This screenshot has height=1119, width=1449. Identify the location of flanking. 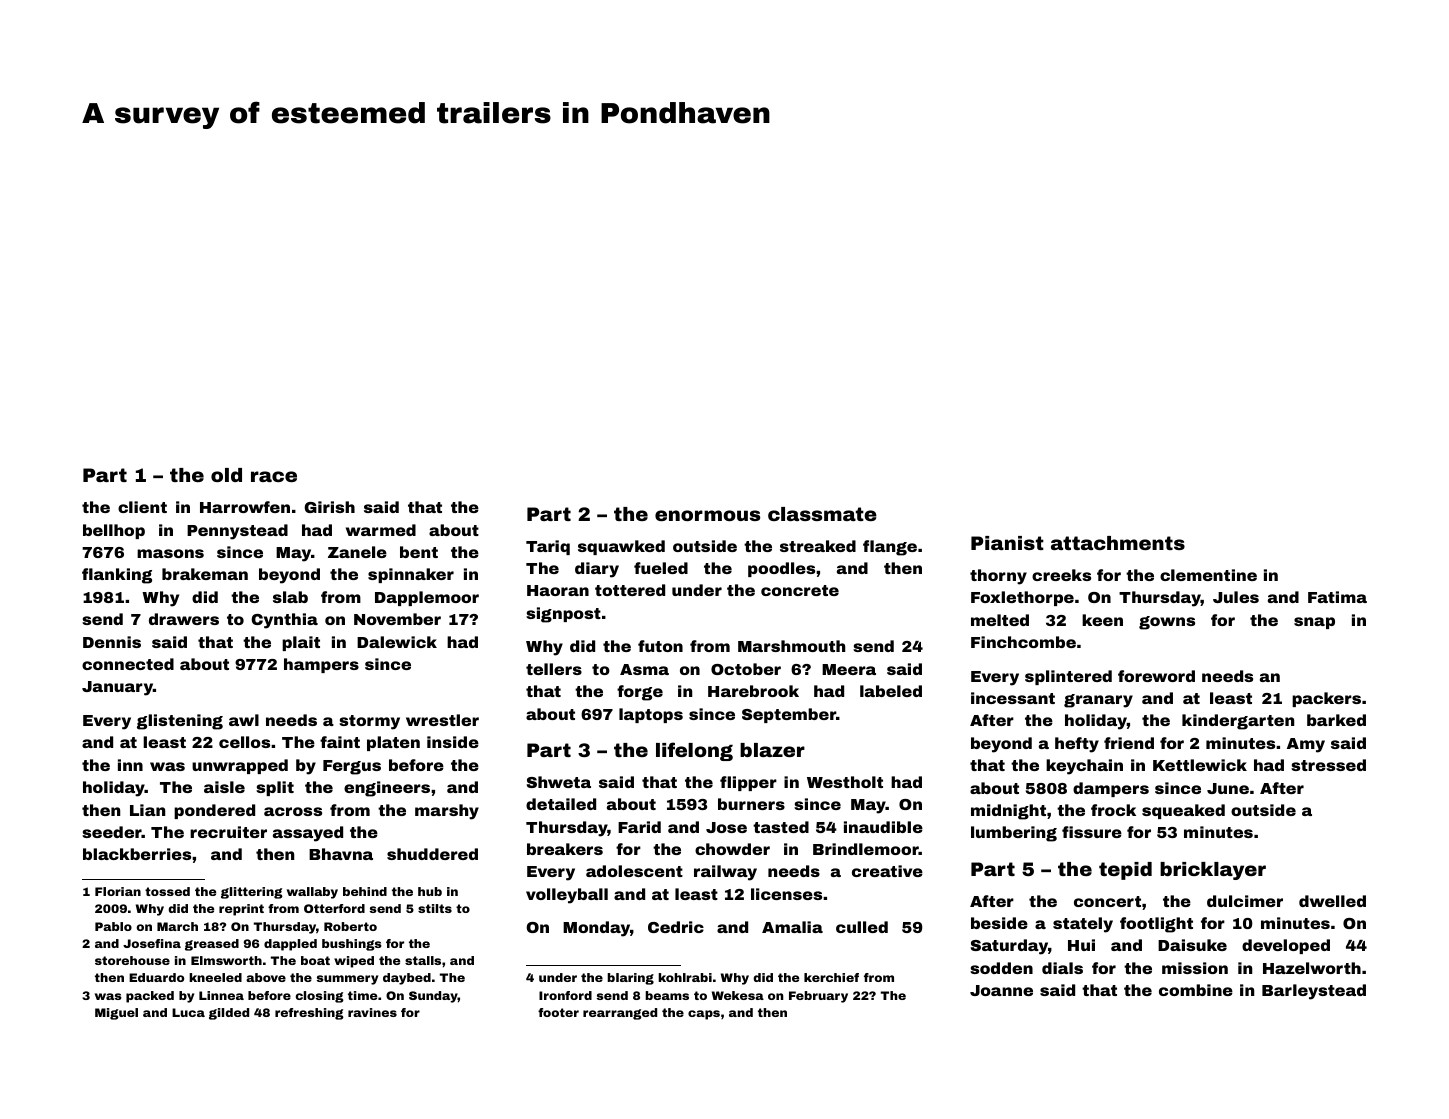
(117, 576).
